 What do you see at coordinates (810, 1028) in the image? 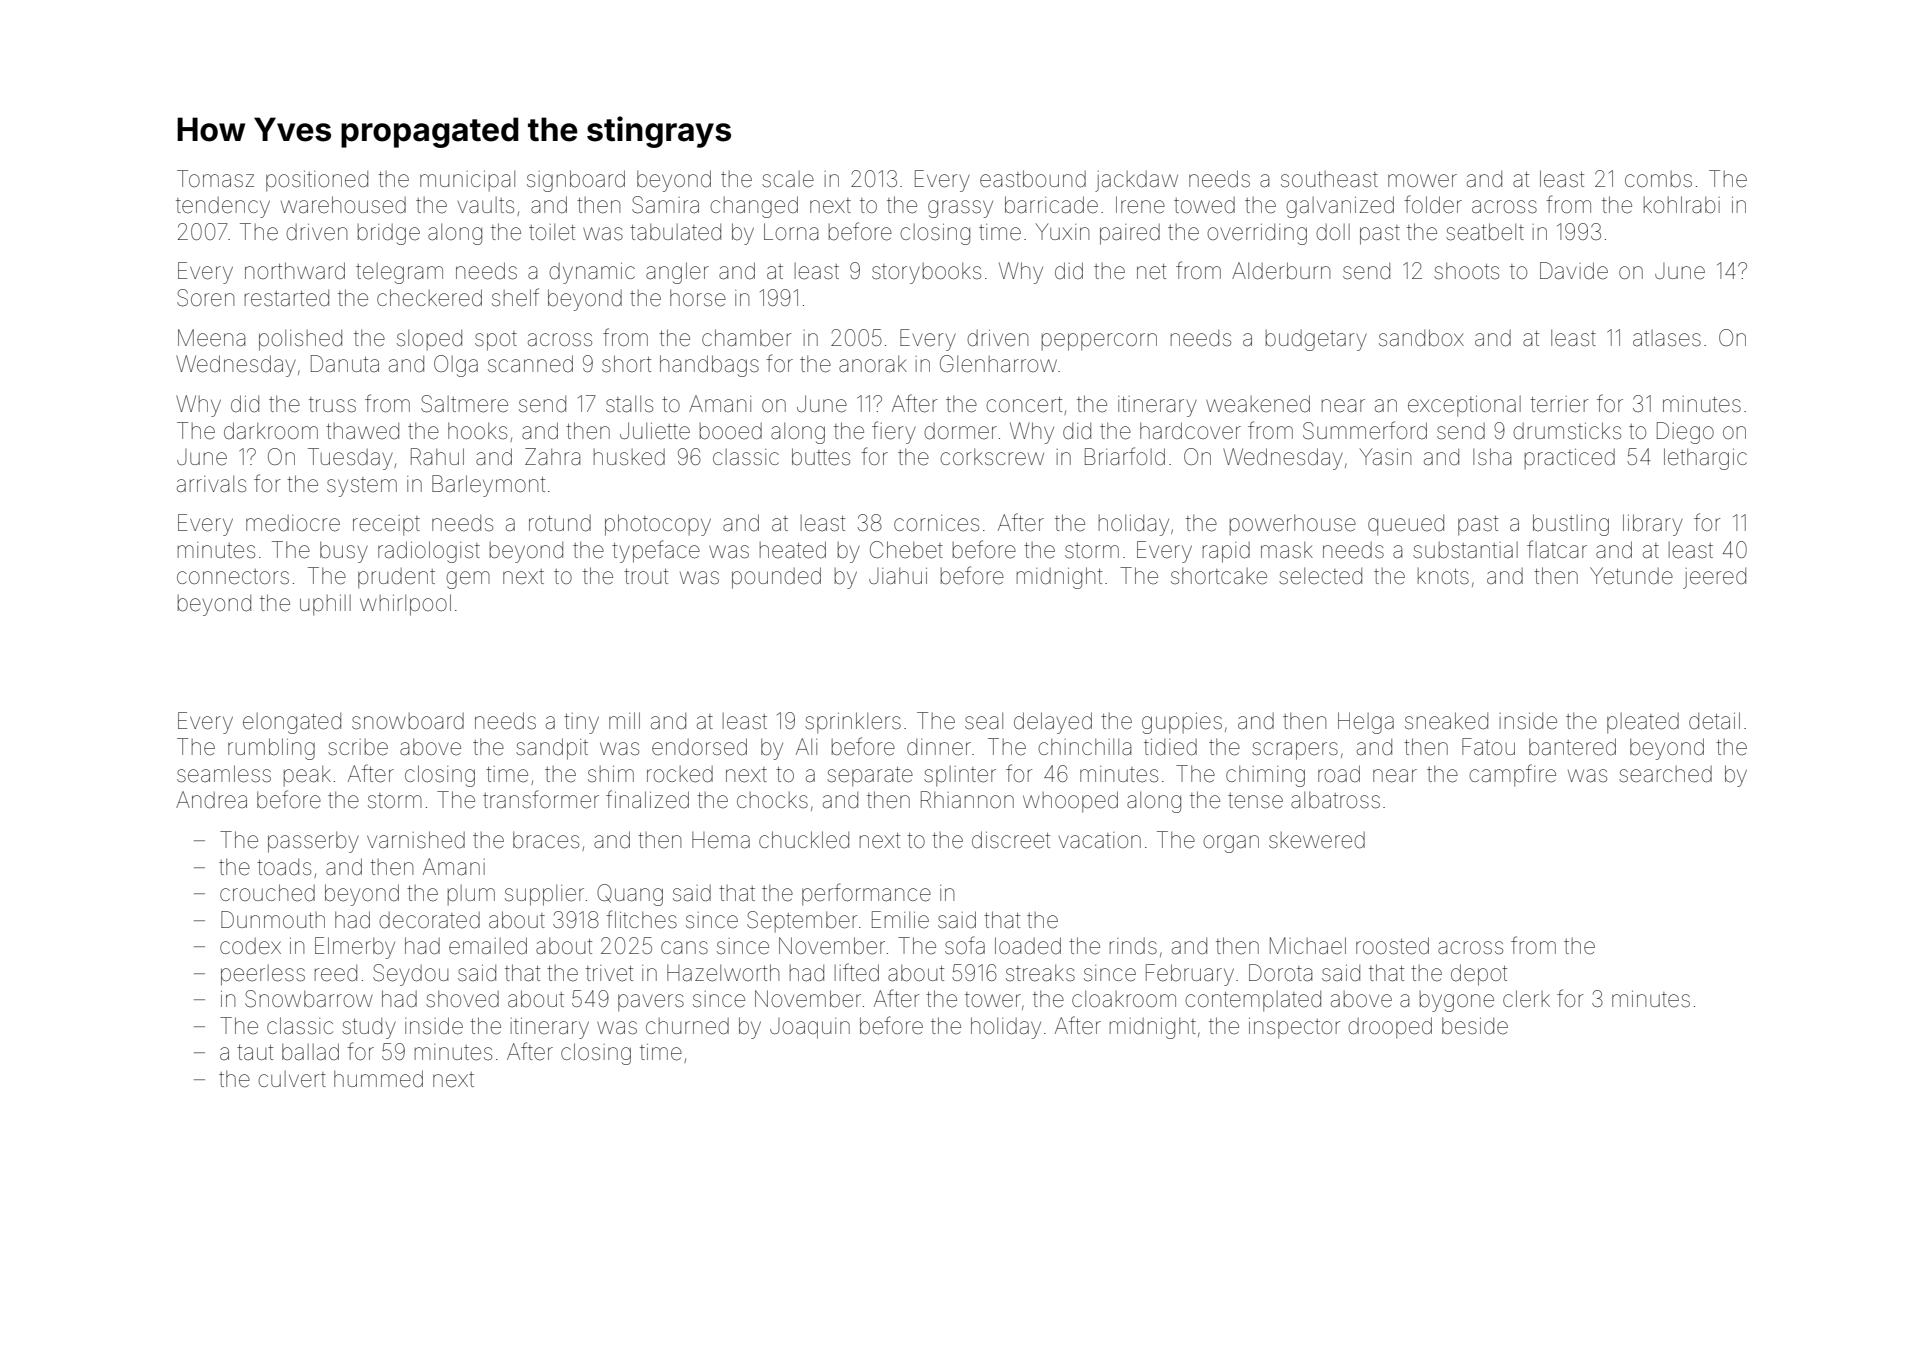
I see `Joaquin` at bounding box center [810, 1028].
